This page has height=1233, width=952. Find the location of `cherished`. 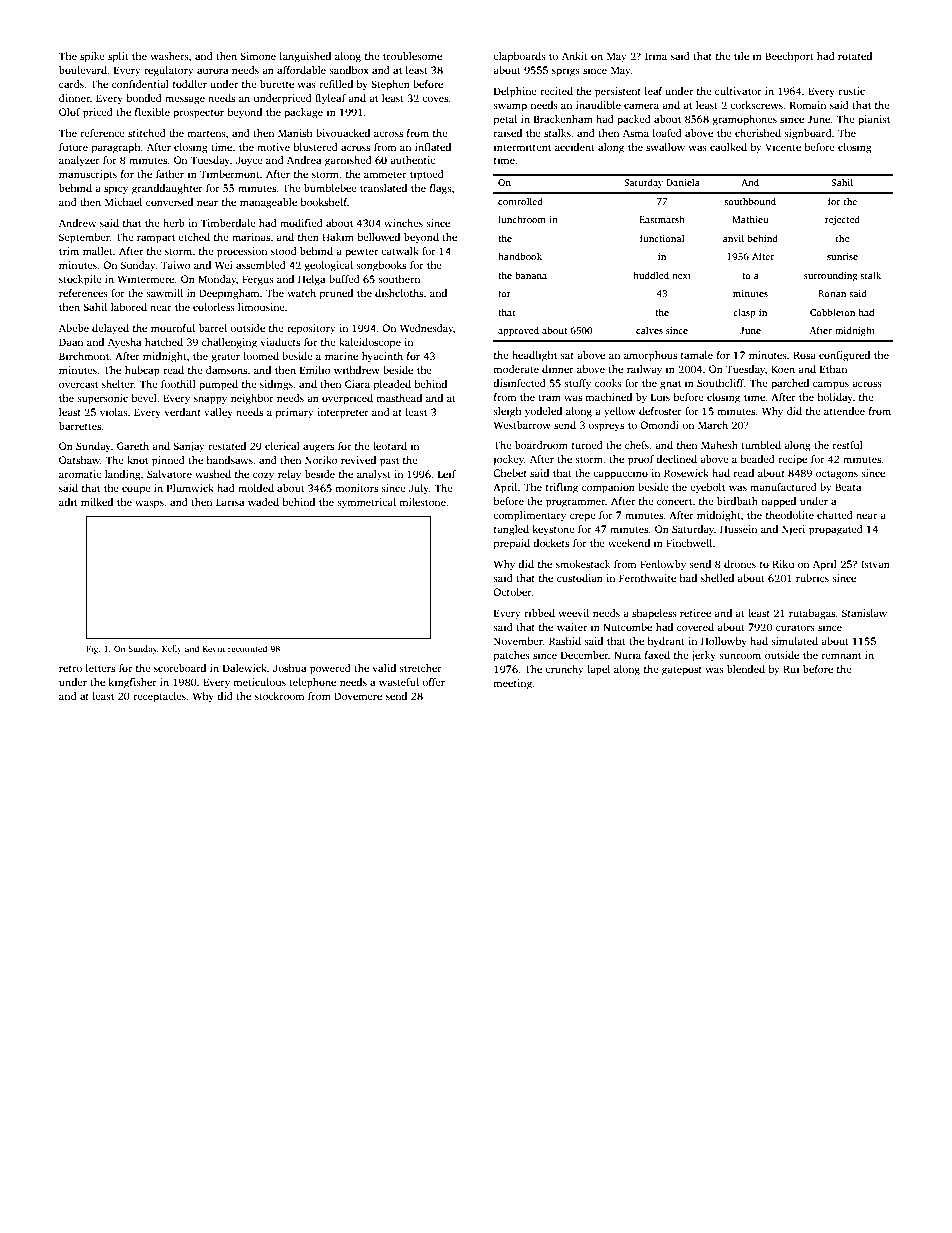

cherished is located at coordinates (758, 133).
